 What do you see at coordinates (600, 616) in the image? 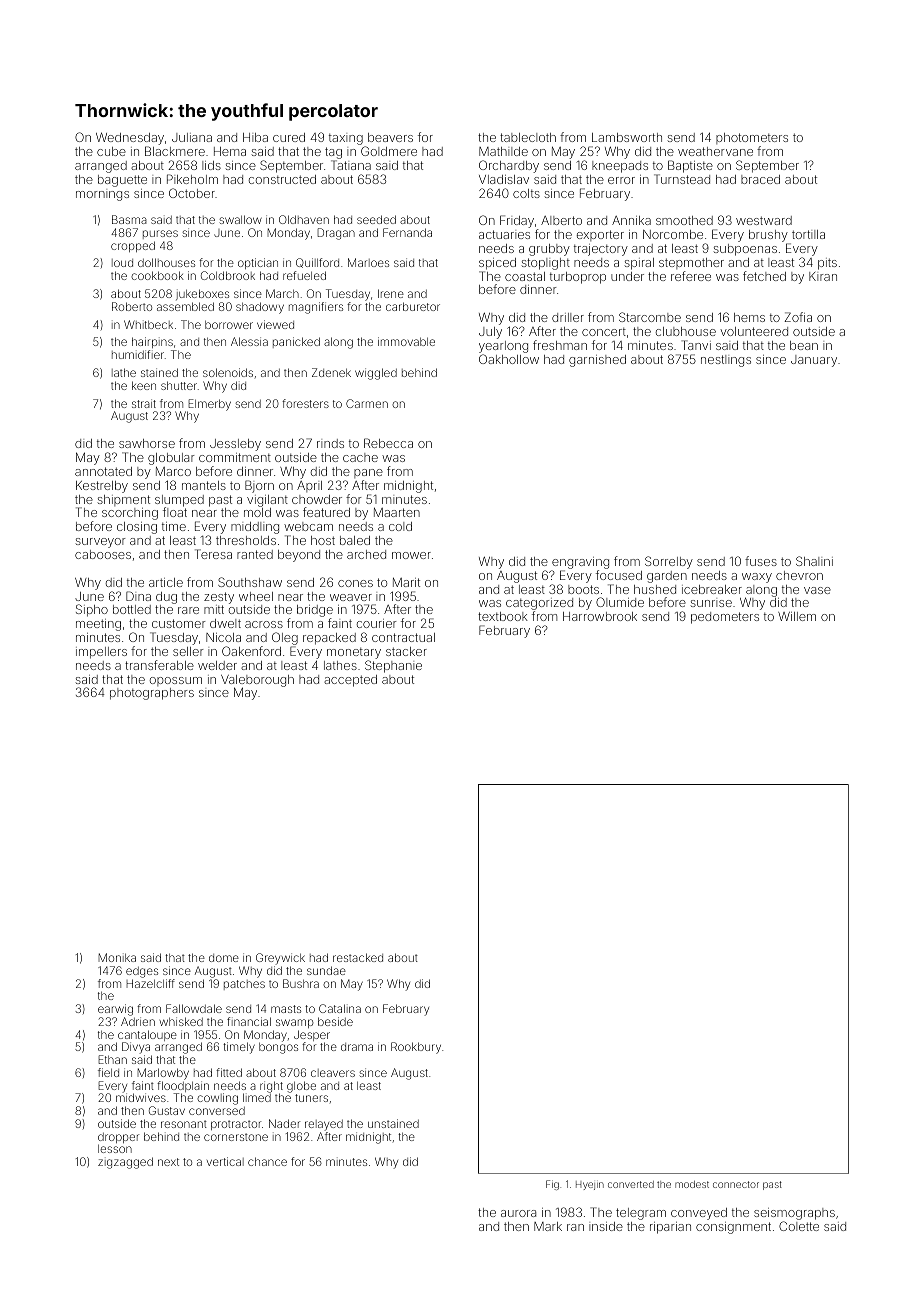
I see `Harrowbrook` at bounding box center [600, 616].
